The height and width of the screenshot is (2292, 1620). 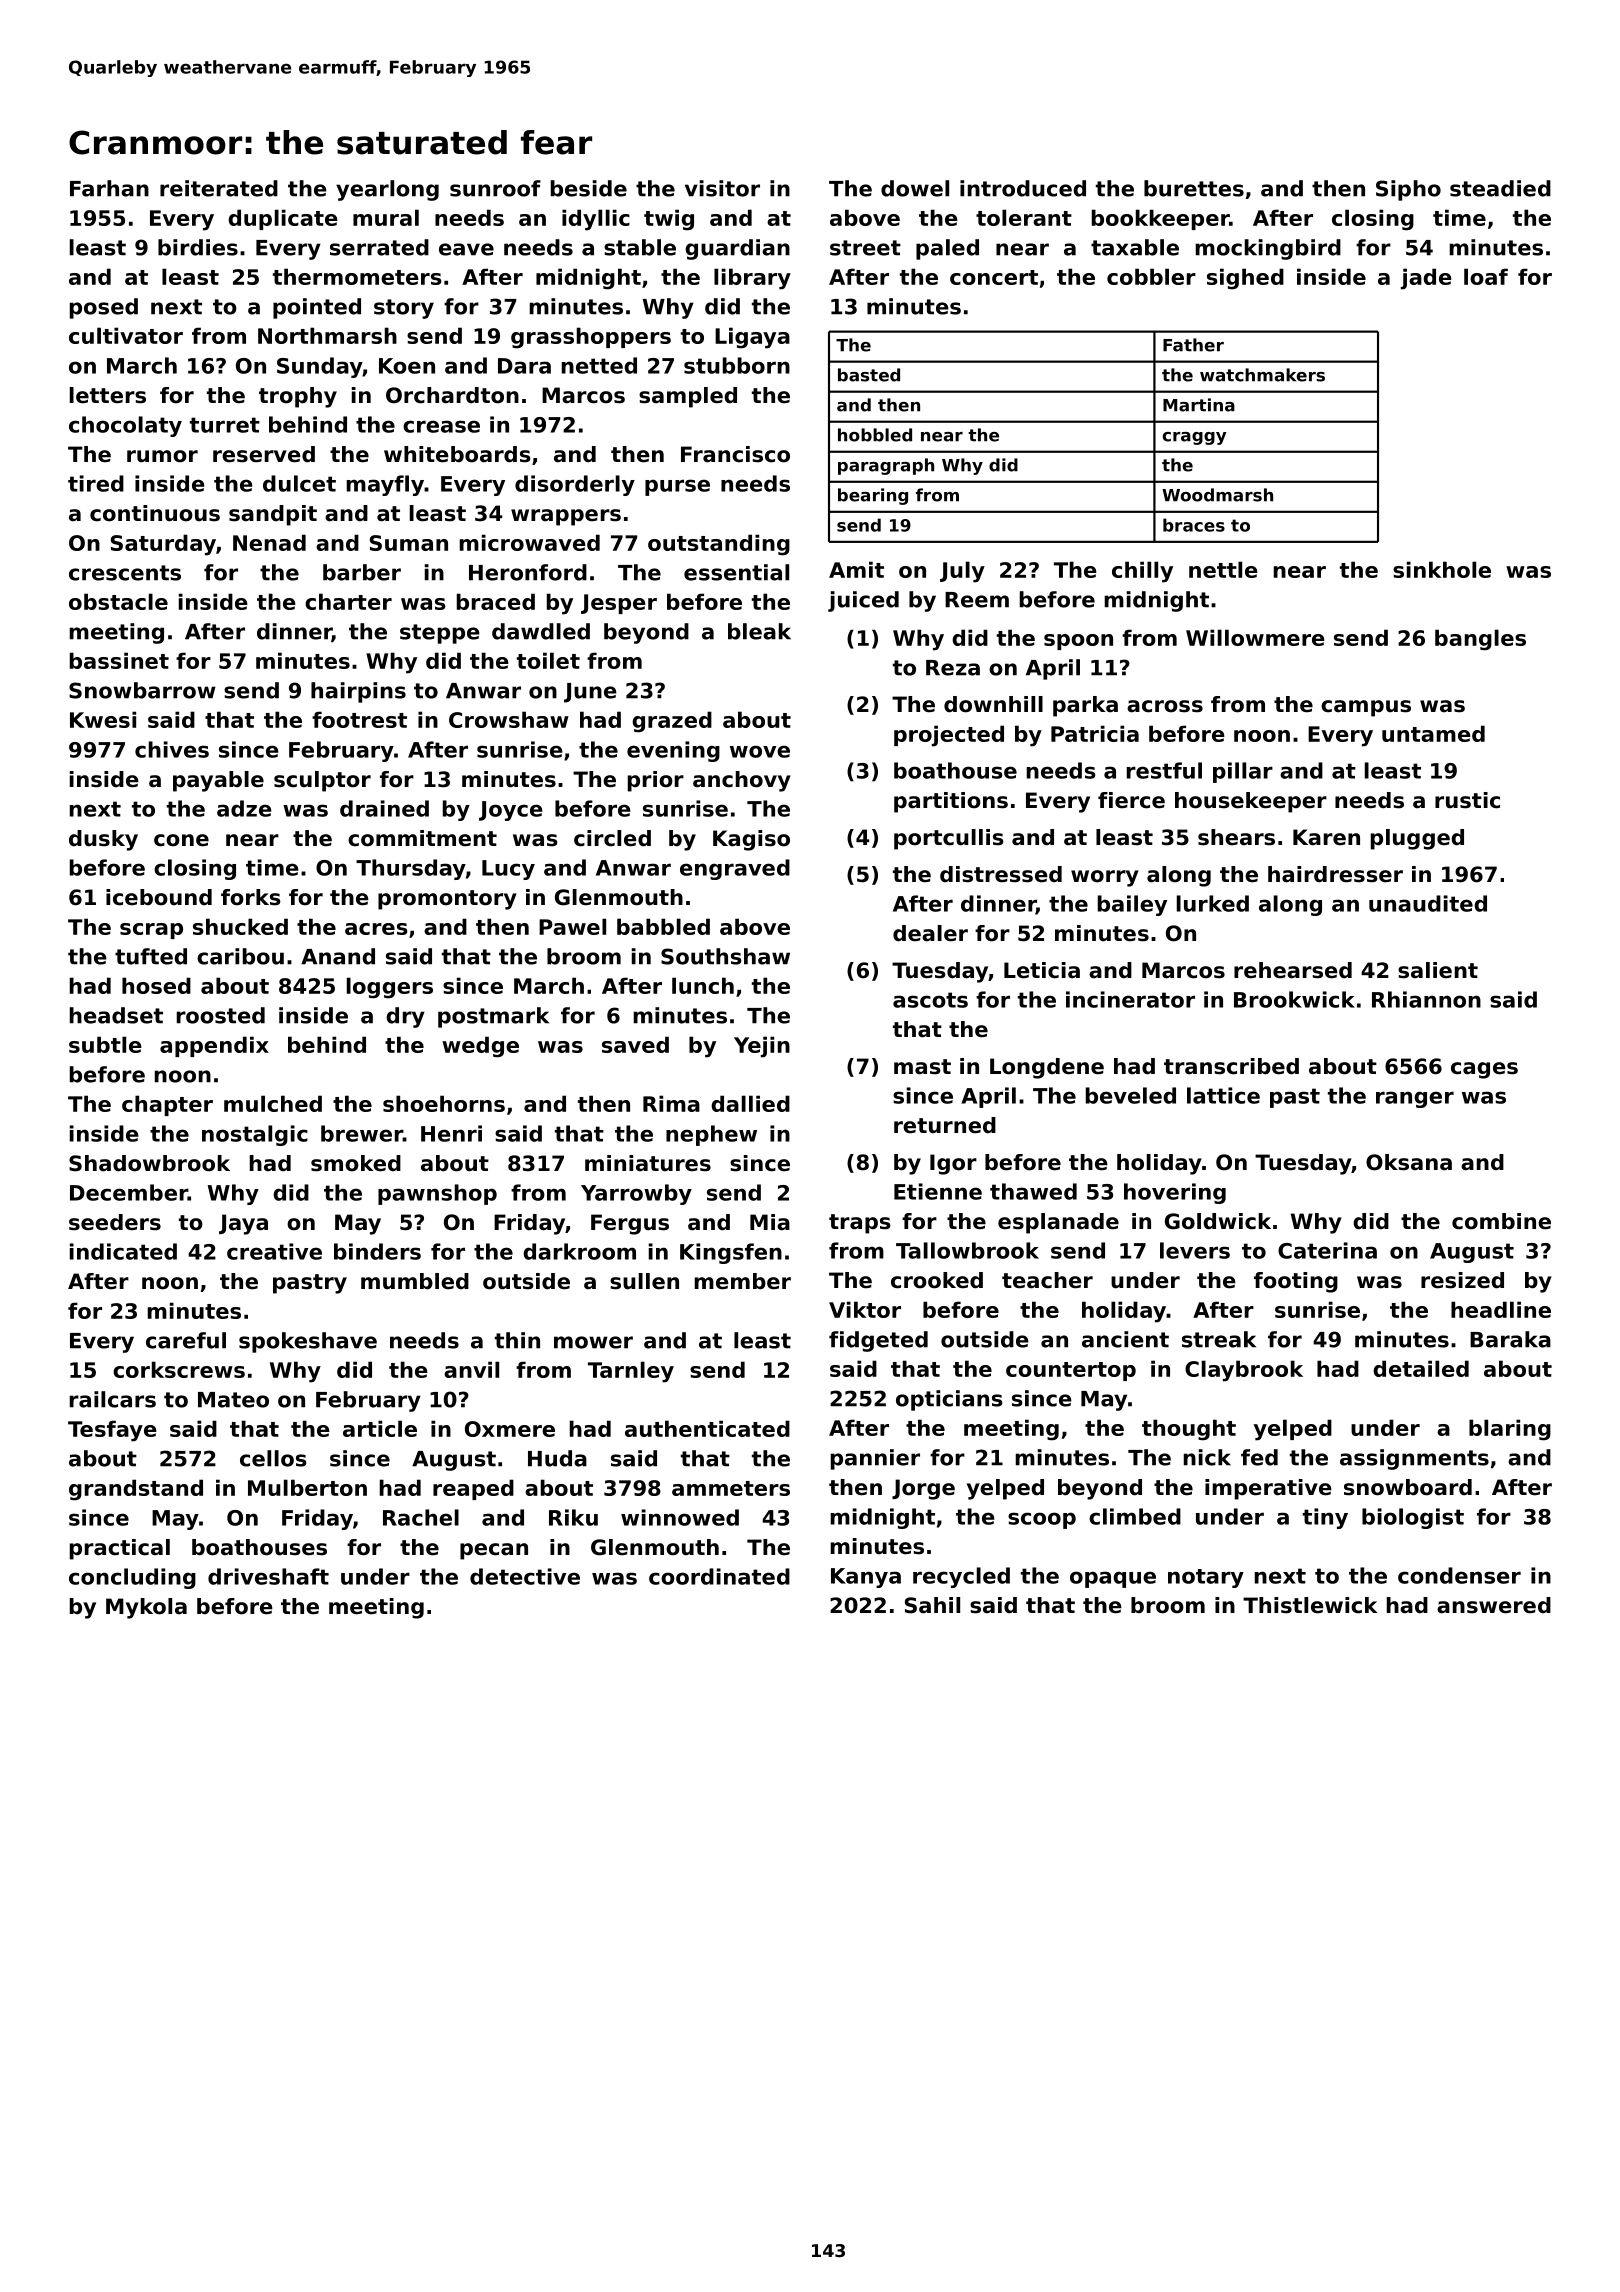 What do you see at coordinates (422, 838) in the screenshot?
I see `commitment` at bounding box center [422, 838].
